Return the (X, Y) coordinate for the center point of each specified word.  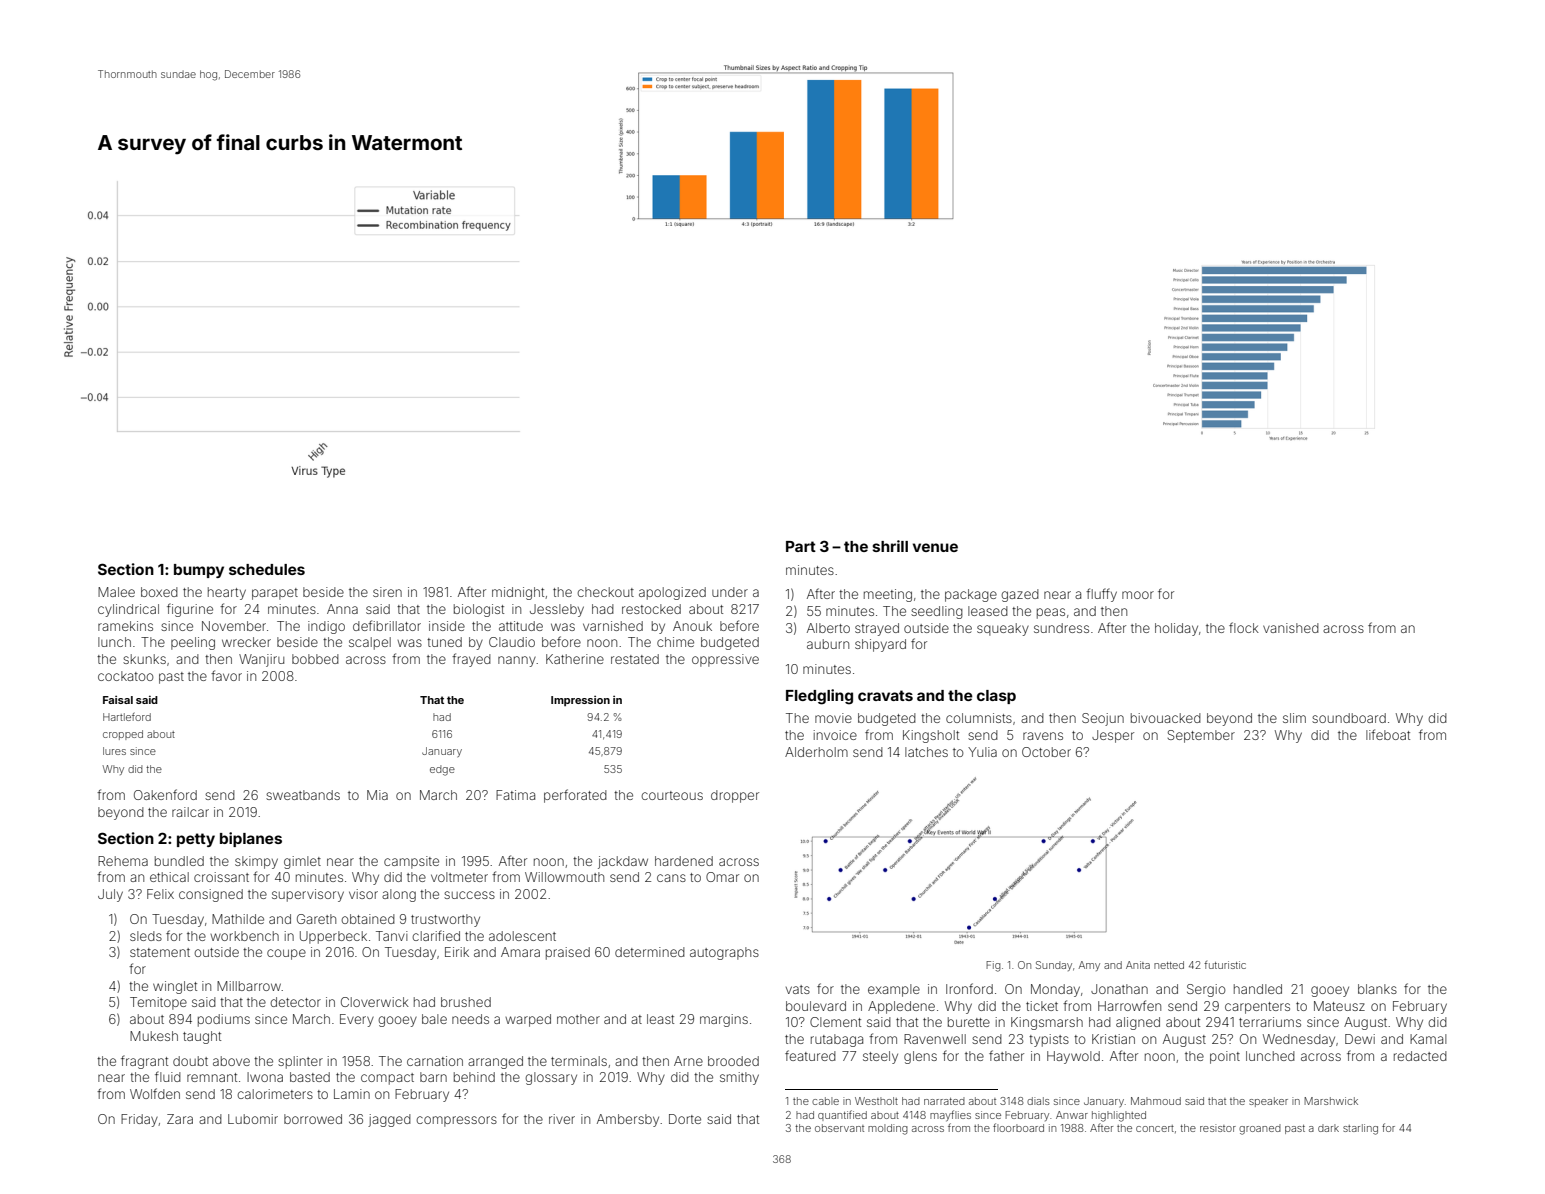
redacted (1420, 1056)
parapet (275, 594)
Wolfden (155, 1093)
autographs (724, 953)
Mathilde (238, 919)
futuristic (1225, 965)
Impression (580, 700)
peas (1051, 613)
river (562, 1119)
